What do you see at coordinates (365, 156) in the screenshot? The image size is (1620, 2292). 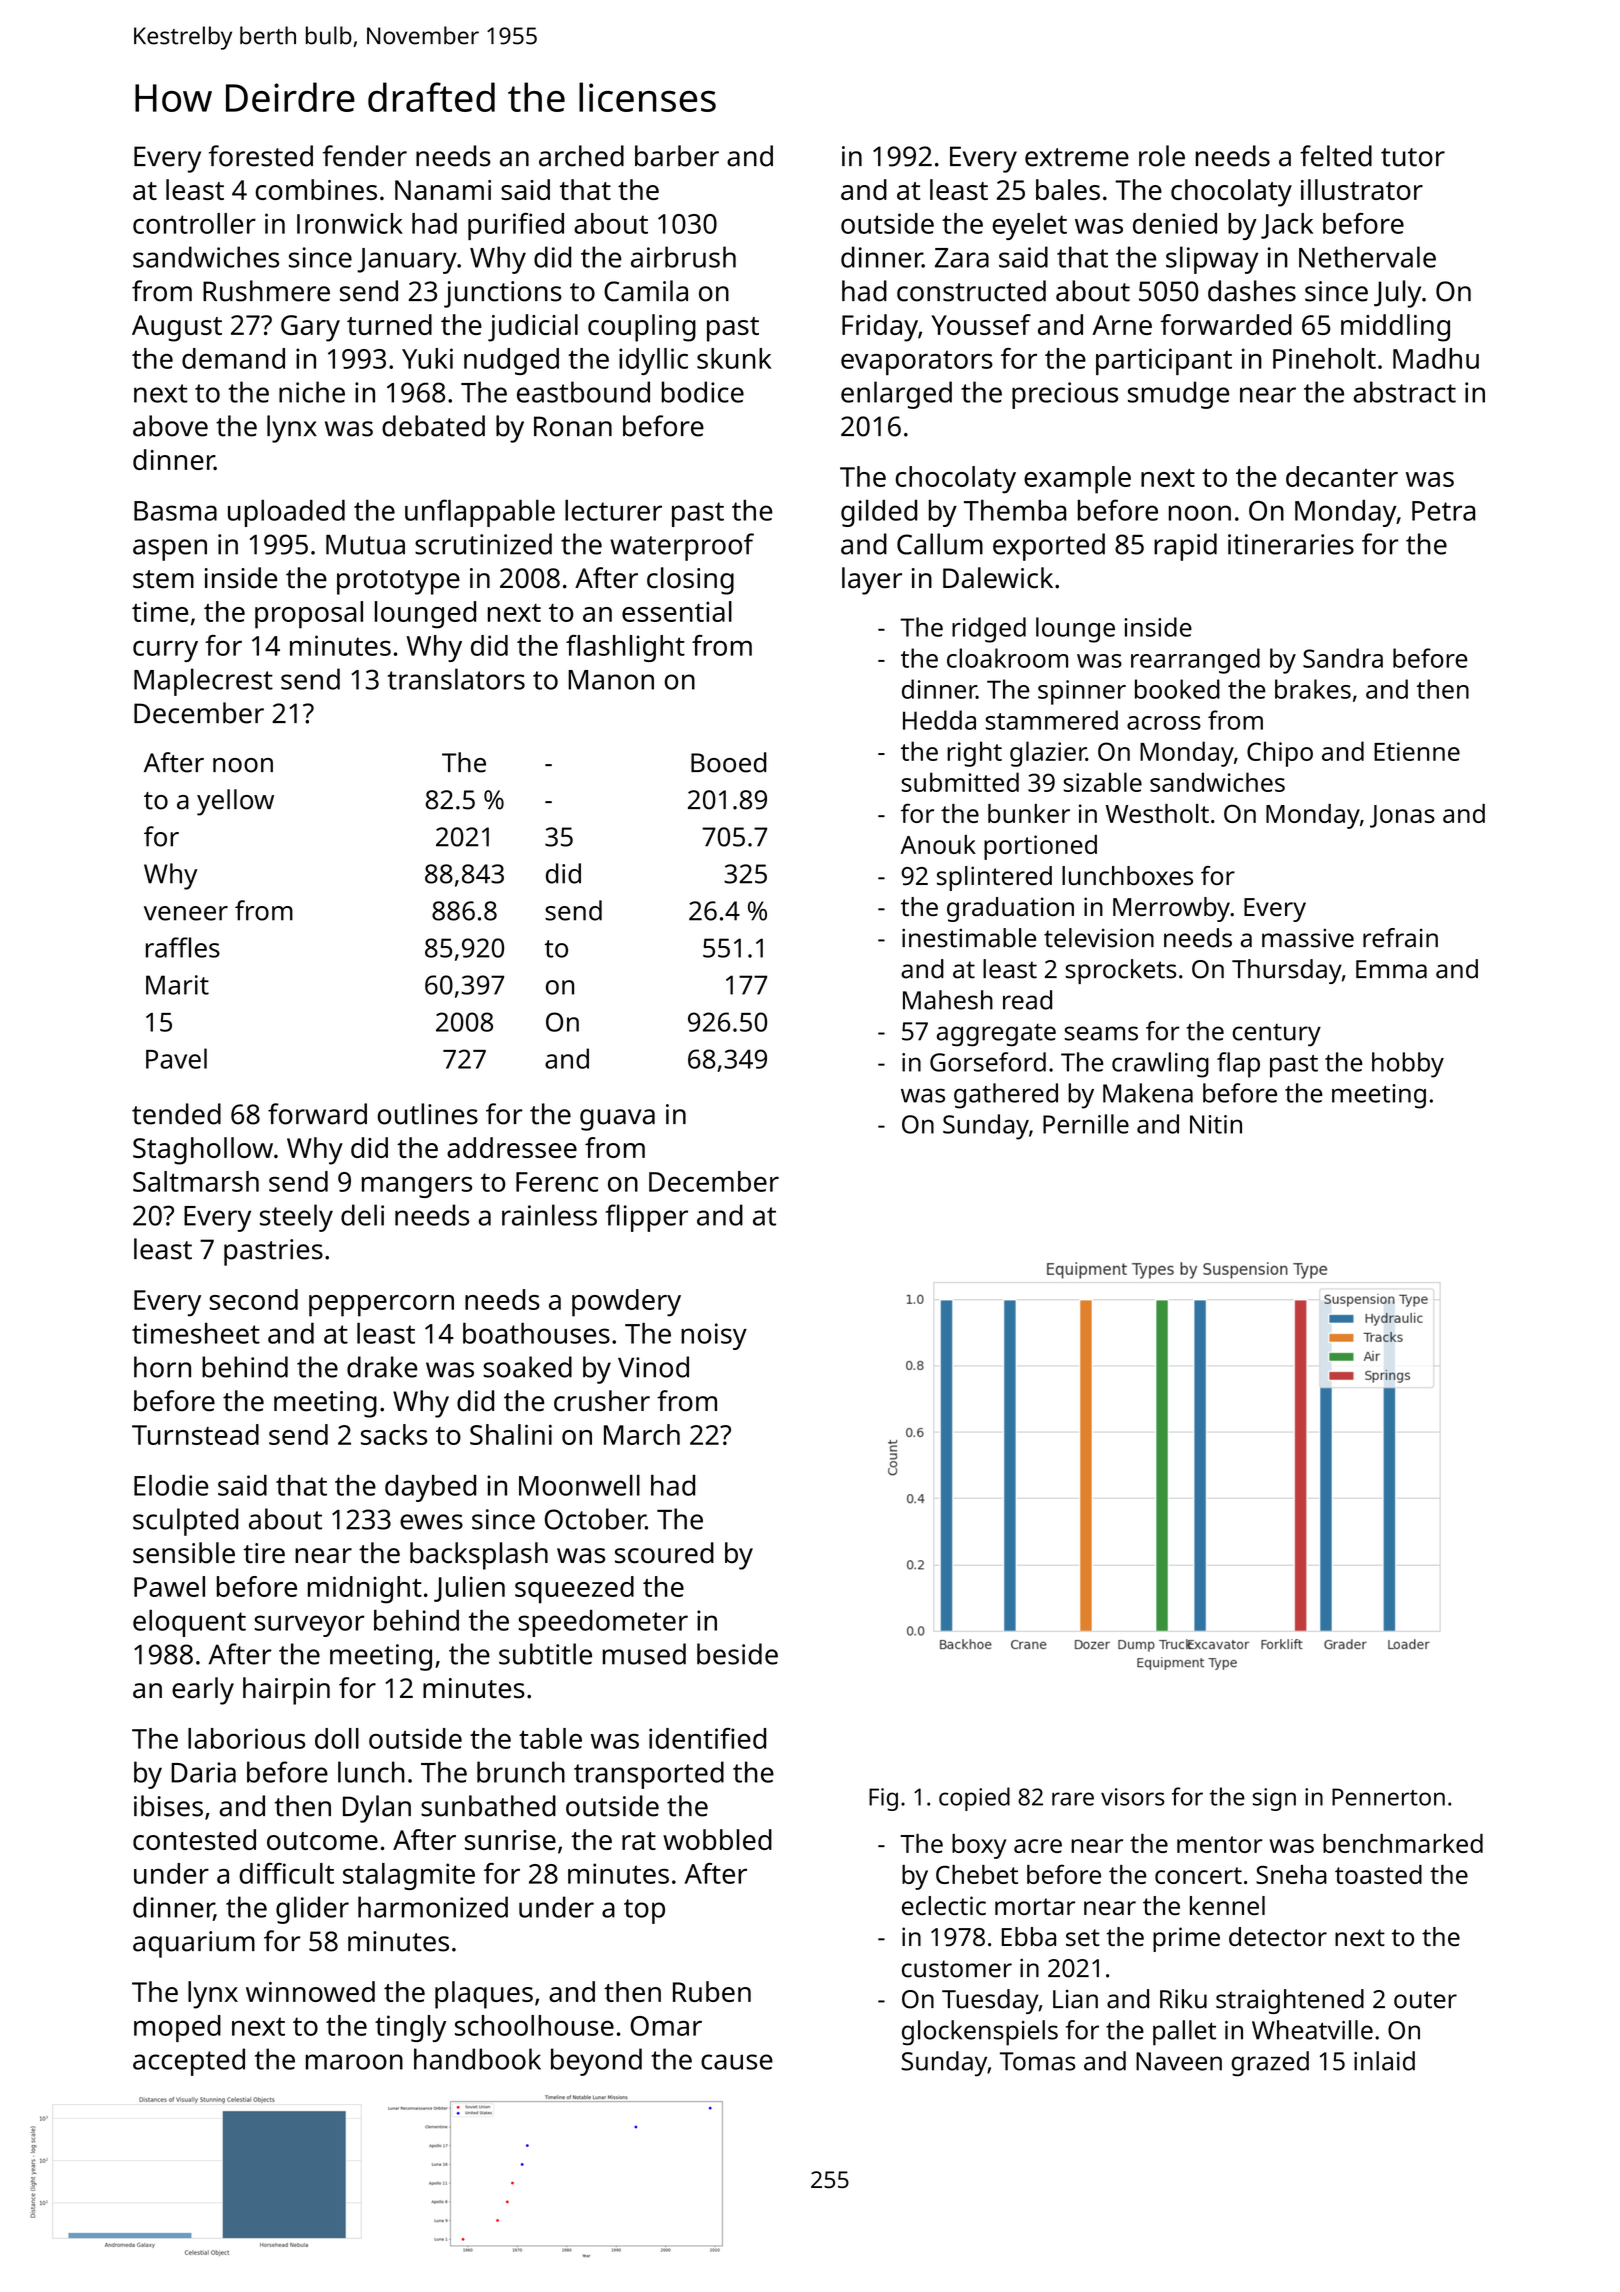 I see `fender` at bounding box center [365, 156].
